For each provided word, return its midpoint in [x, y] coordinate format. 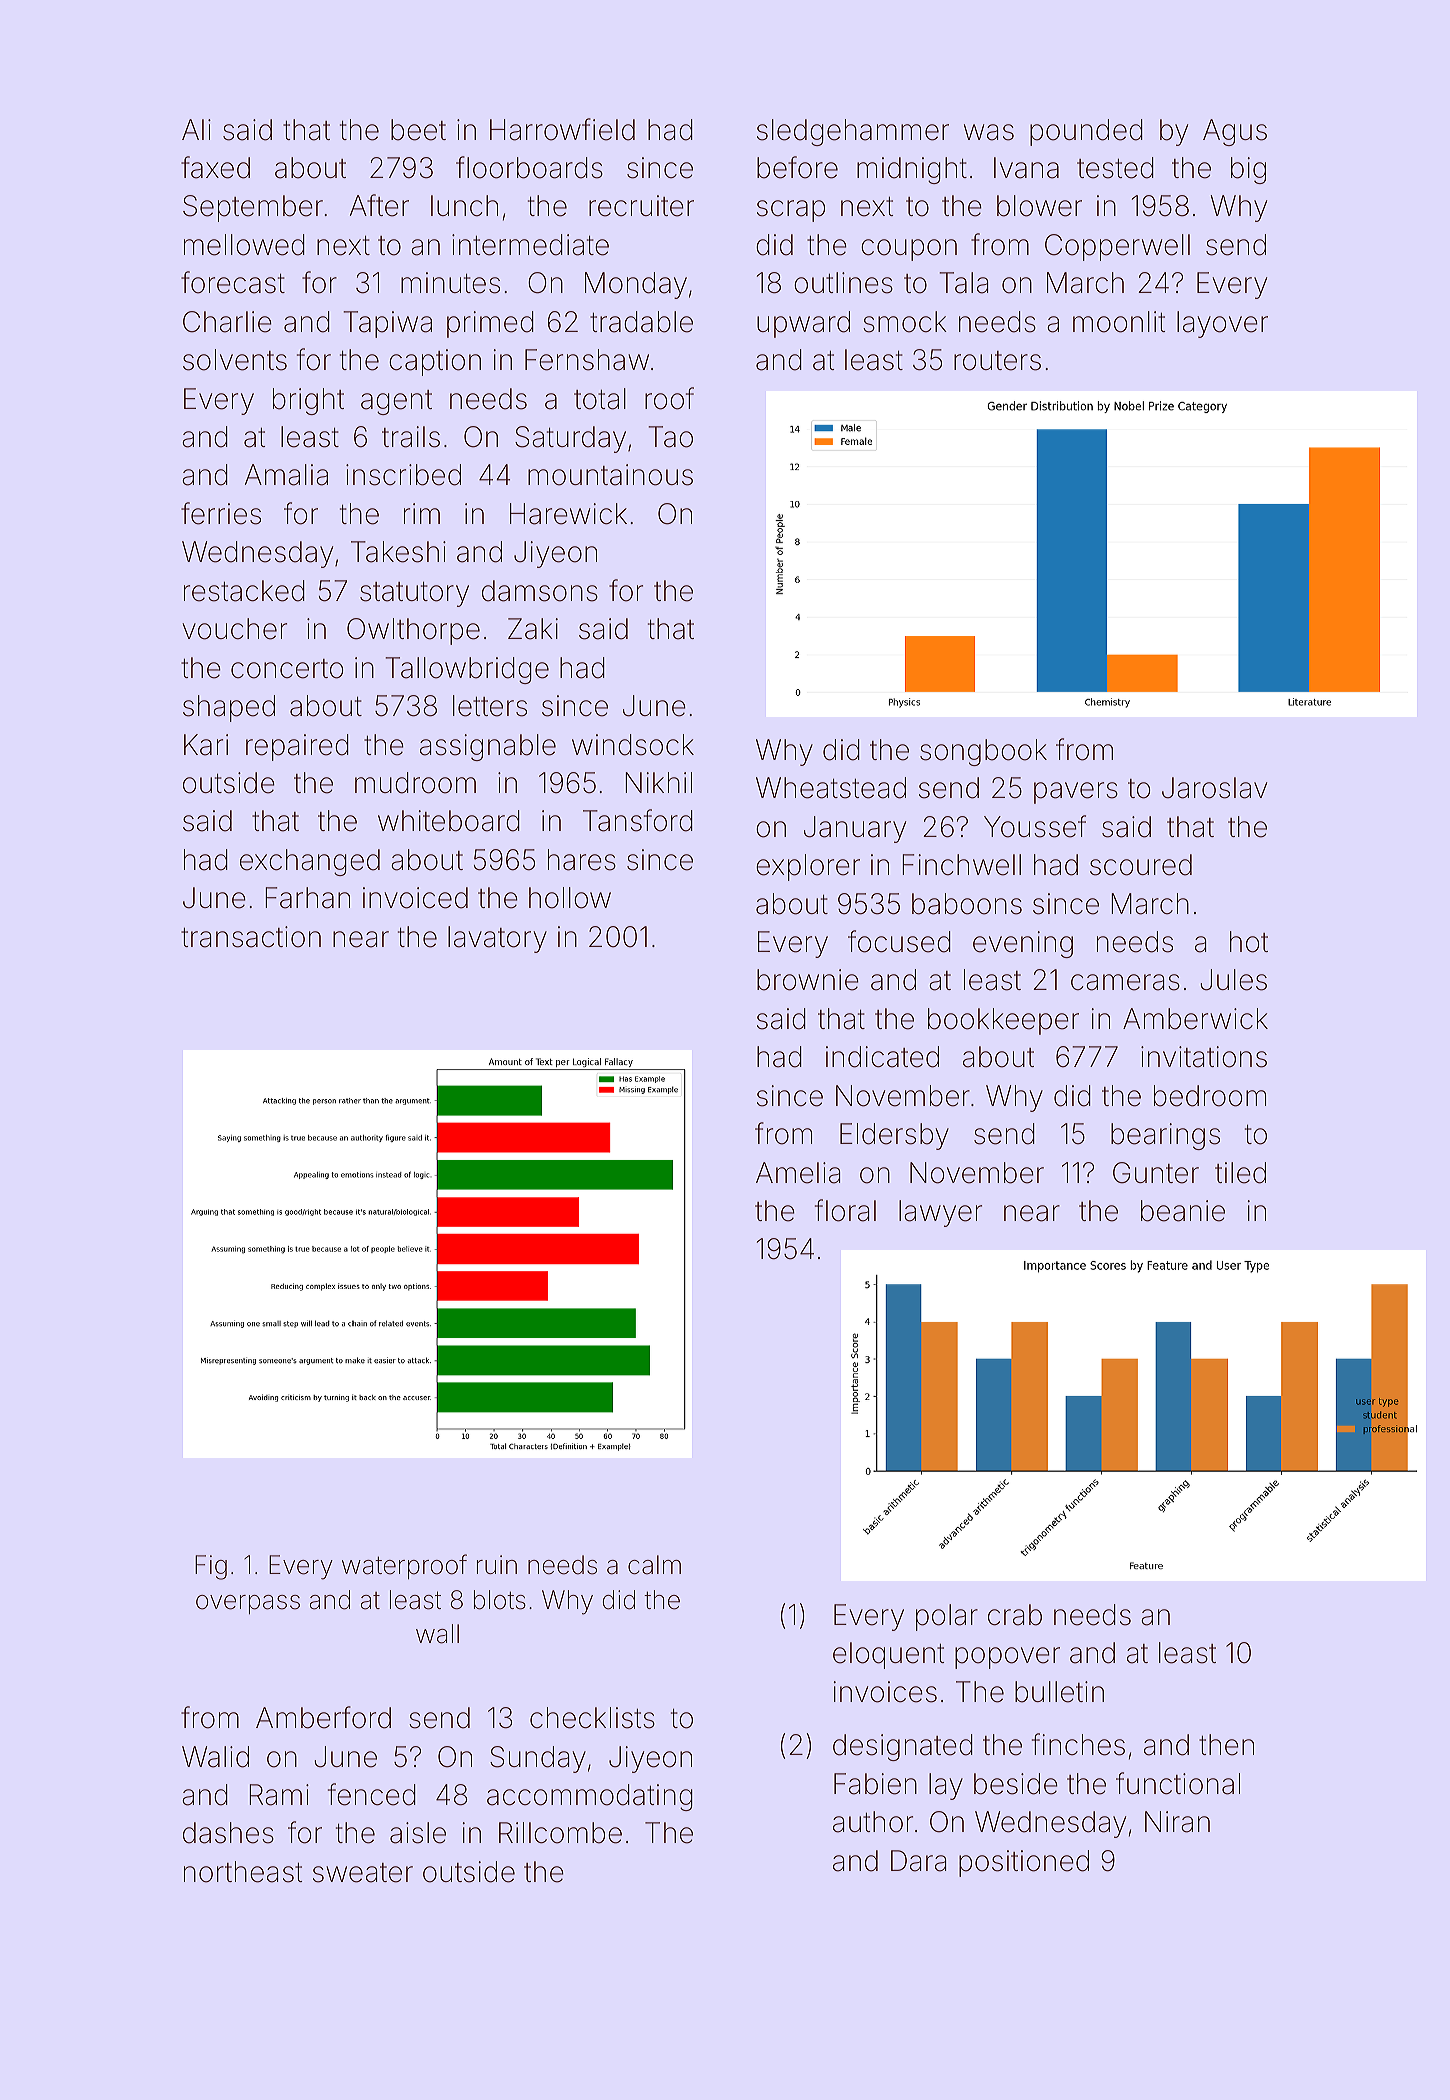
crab [1015, 1615]
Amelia [798, 1173]
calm [654, 1565]
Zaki [533, 629]
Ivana [1026, 168]
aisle [418, 1833]
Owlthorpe [413, 631]
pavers [1076, 793]
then [1226, 1745]
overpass [248, 1604]
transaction [251, 937]
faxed [215, 167]
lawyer [940, 1213]
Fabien [875, 1784]
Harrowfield [562, 129]
